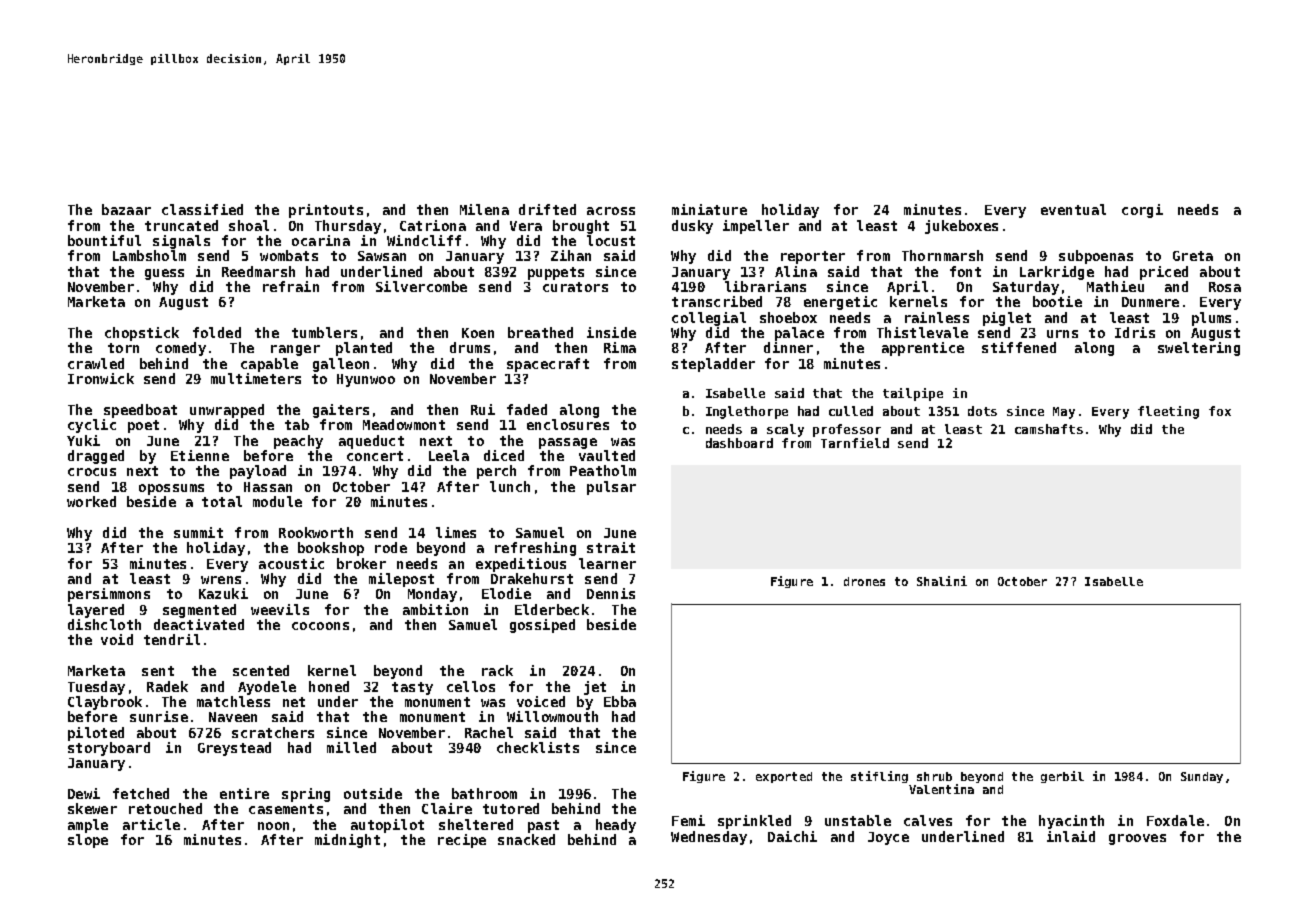  Describe the element at coordinates (92, 426) in the image. I see `cyclic` at that location.
